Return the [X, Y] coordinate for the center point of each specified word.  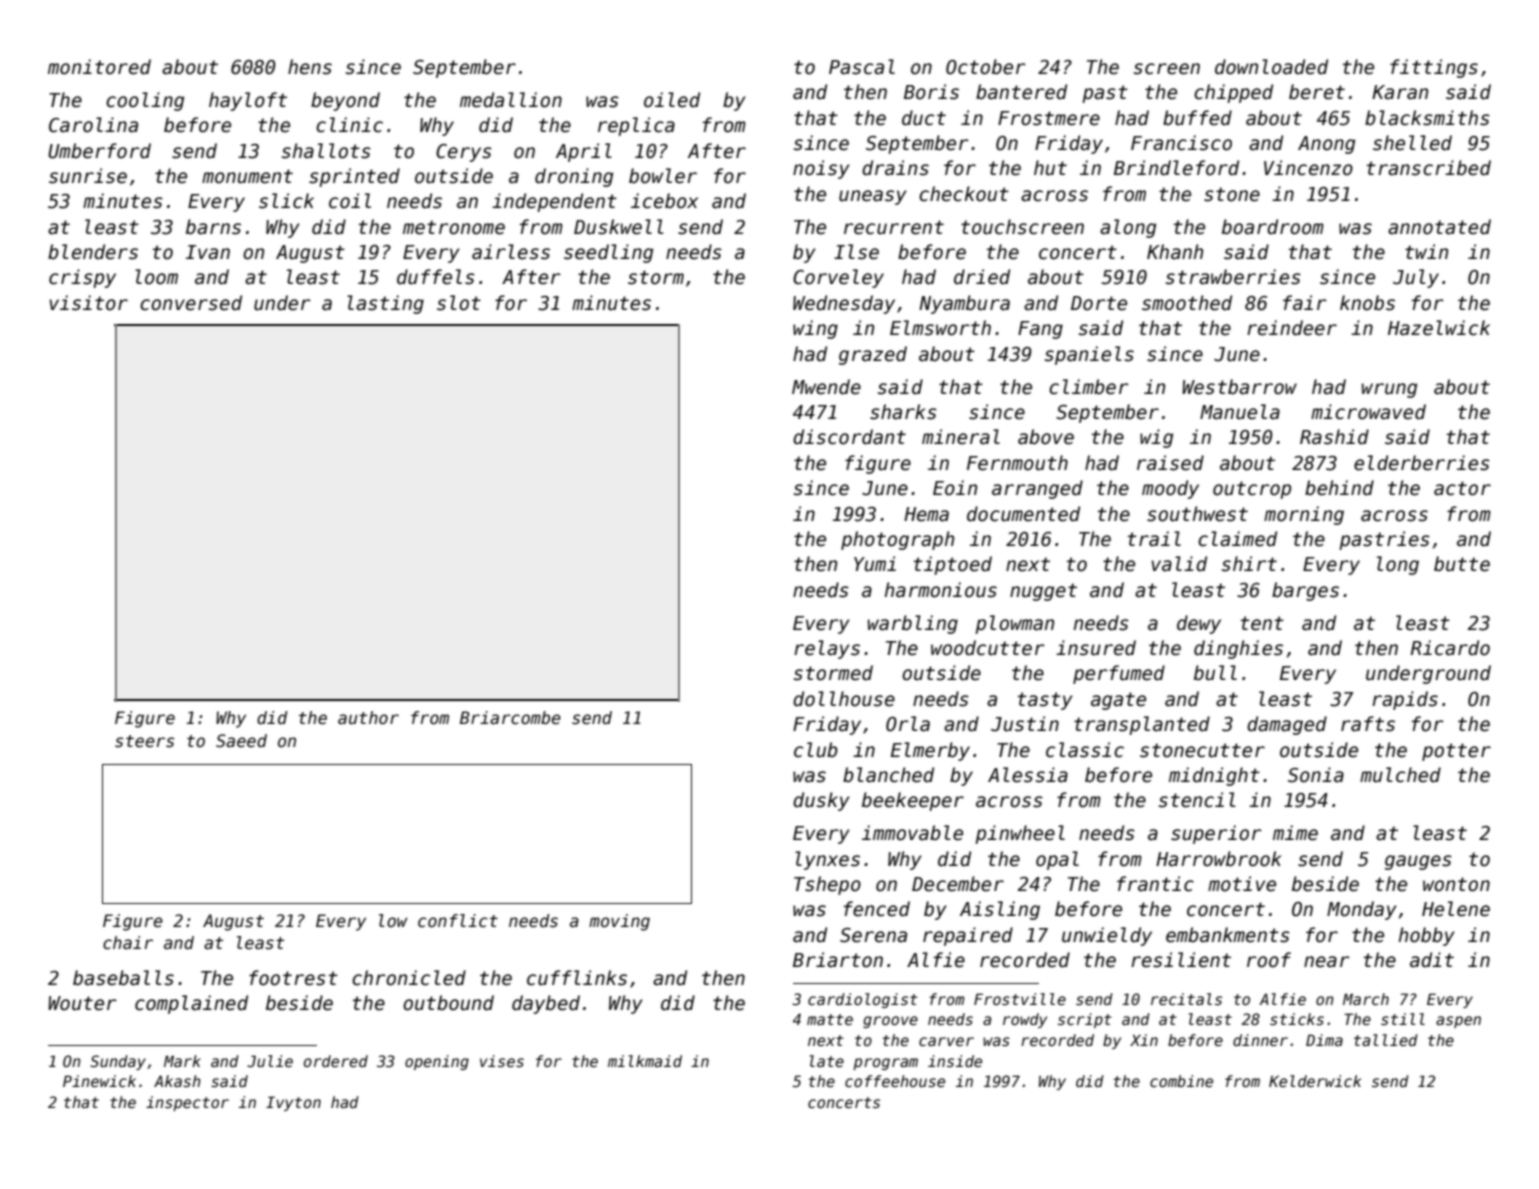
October [986, 67]
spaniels [1089, 355]
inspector [187, 1103]
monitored [99, 67]
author [368, 718]
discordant [849, 437]
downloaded [1271, 67]
